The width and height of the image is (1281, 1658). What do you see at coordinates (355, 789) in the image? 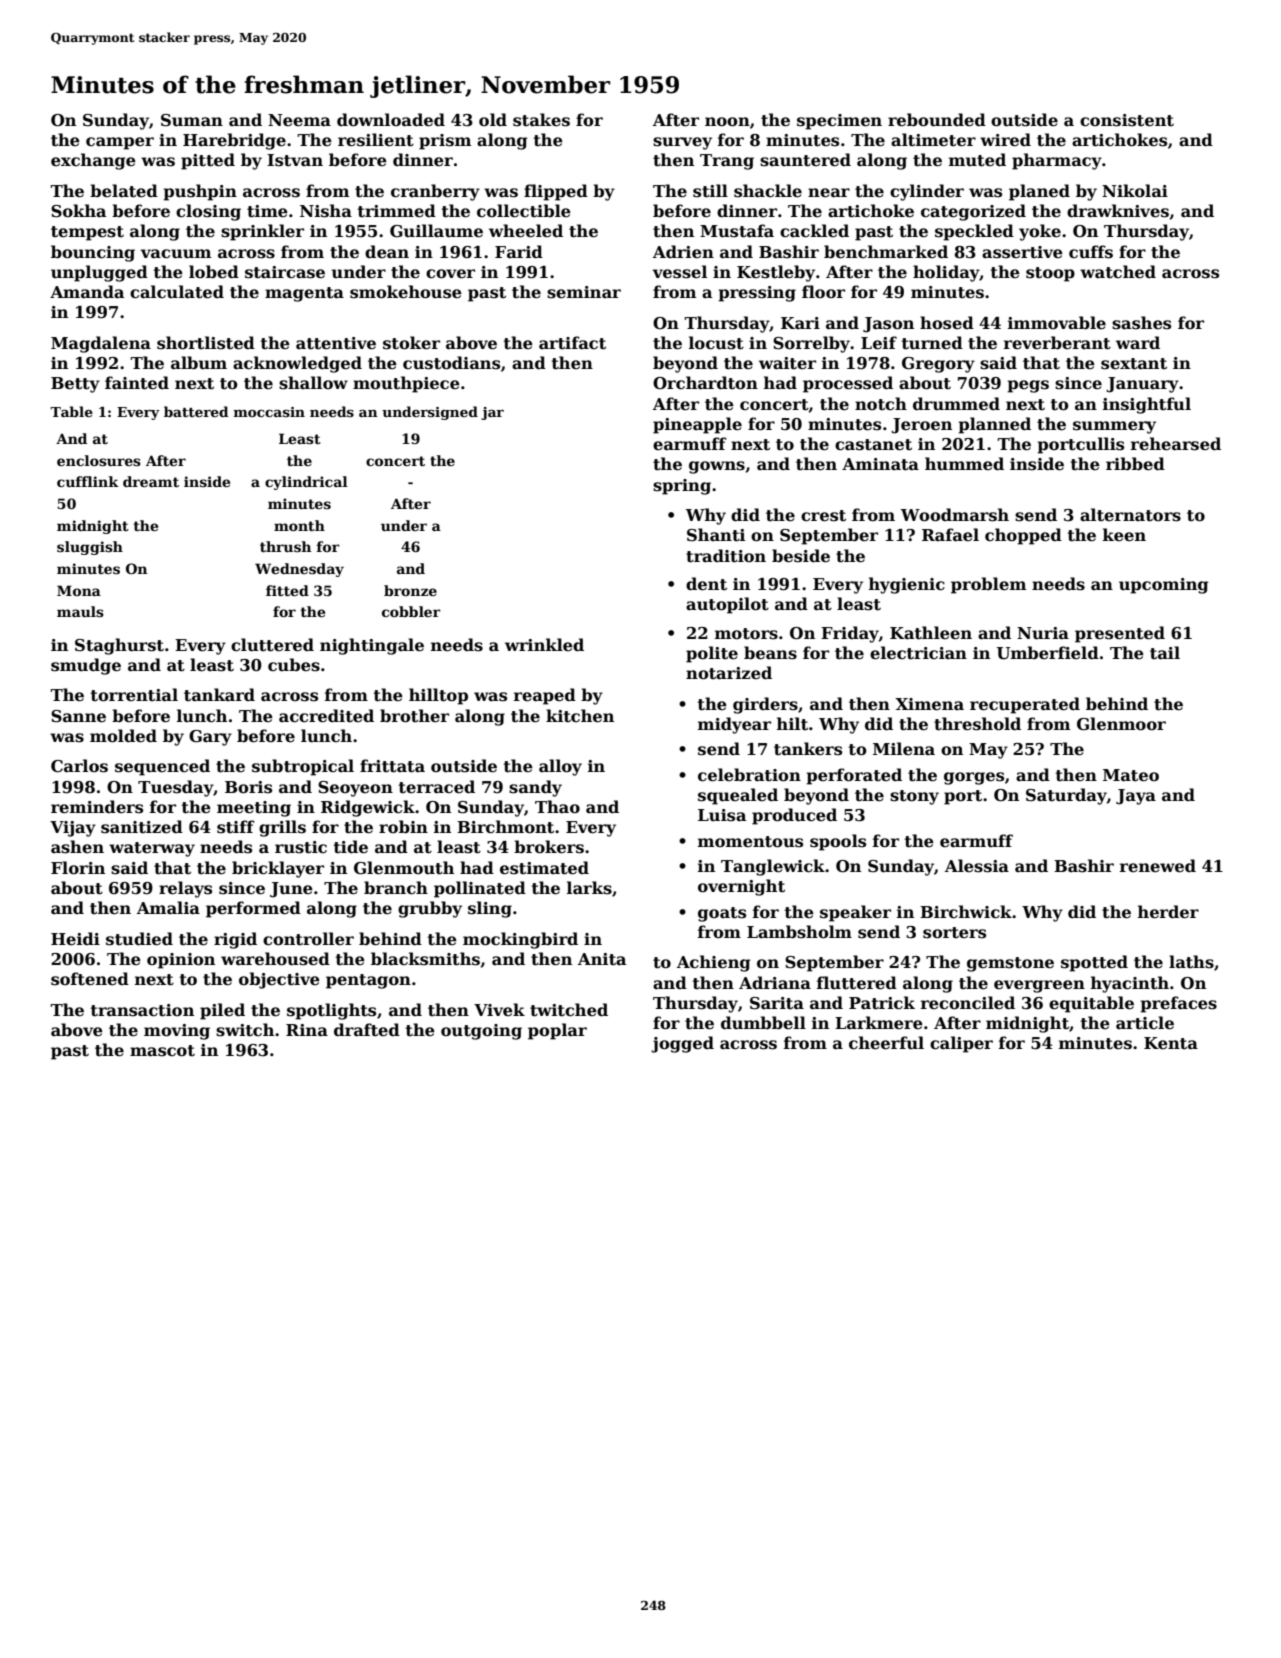
I see `Seoyeon` at bounding box center [355, 789].
